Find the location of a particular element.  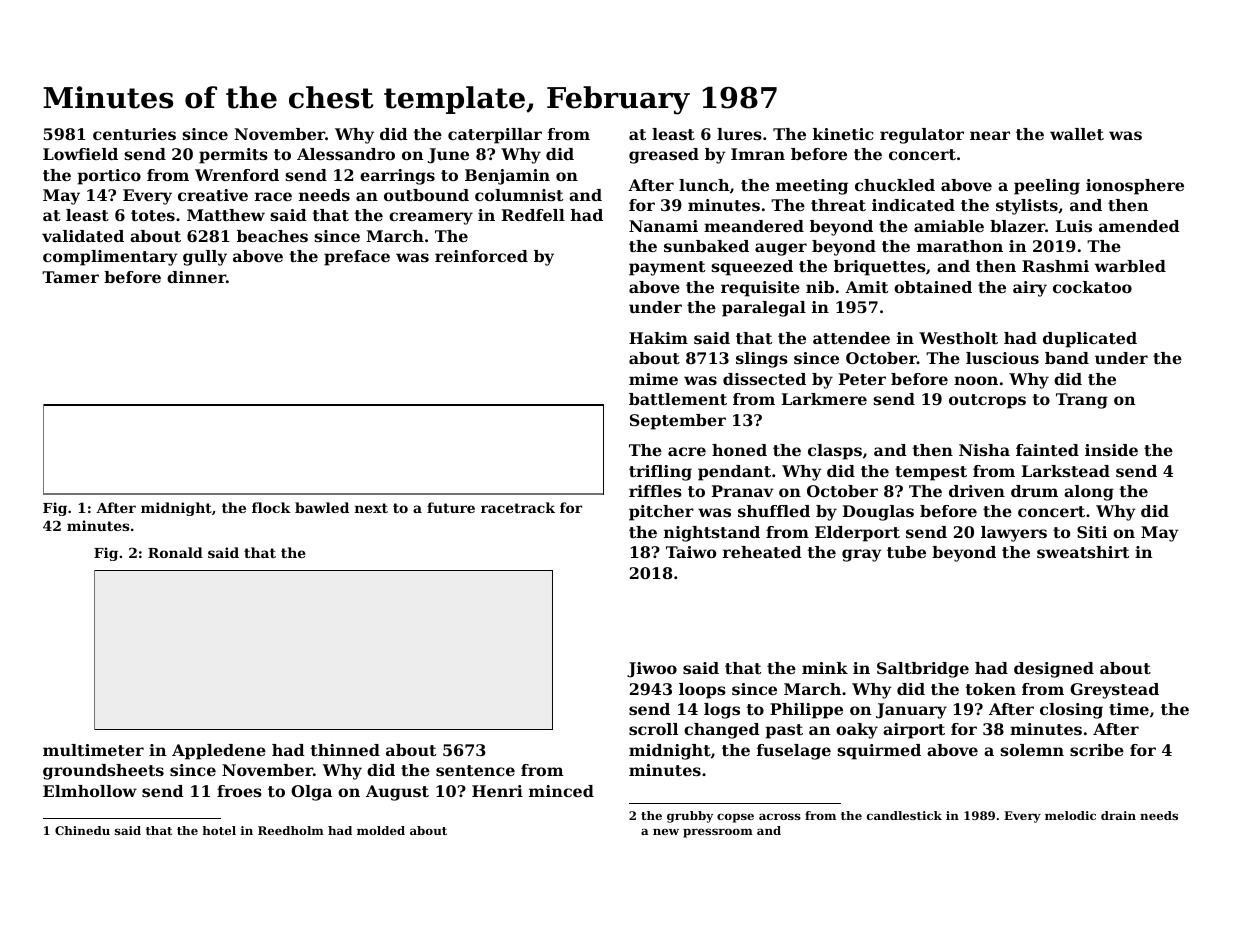

peeling is located at coordinates (1047, 187).
